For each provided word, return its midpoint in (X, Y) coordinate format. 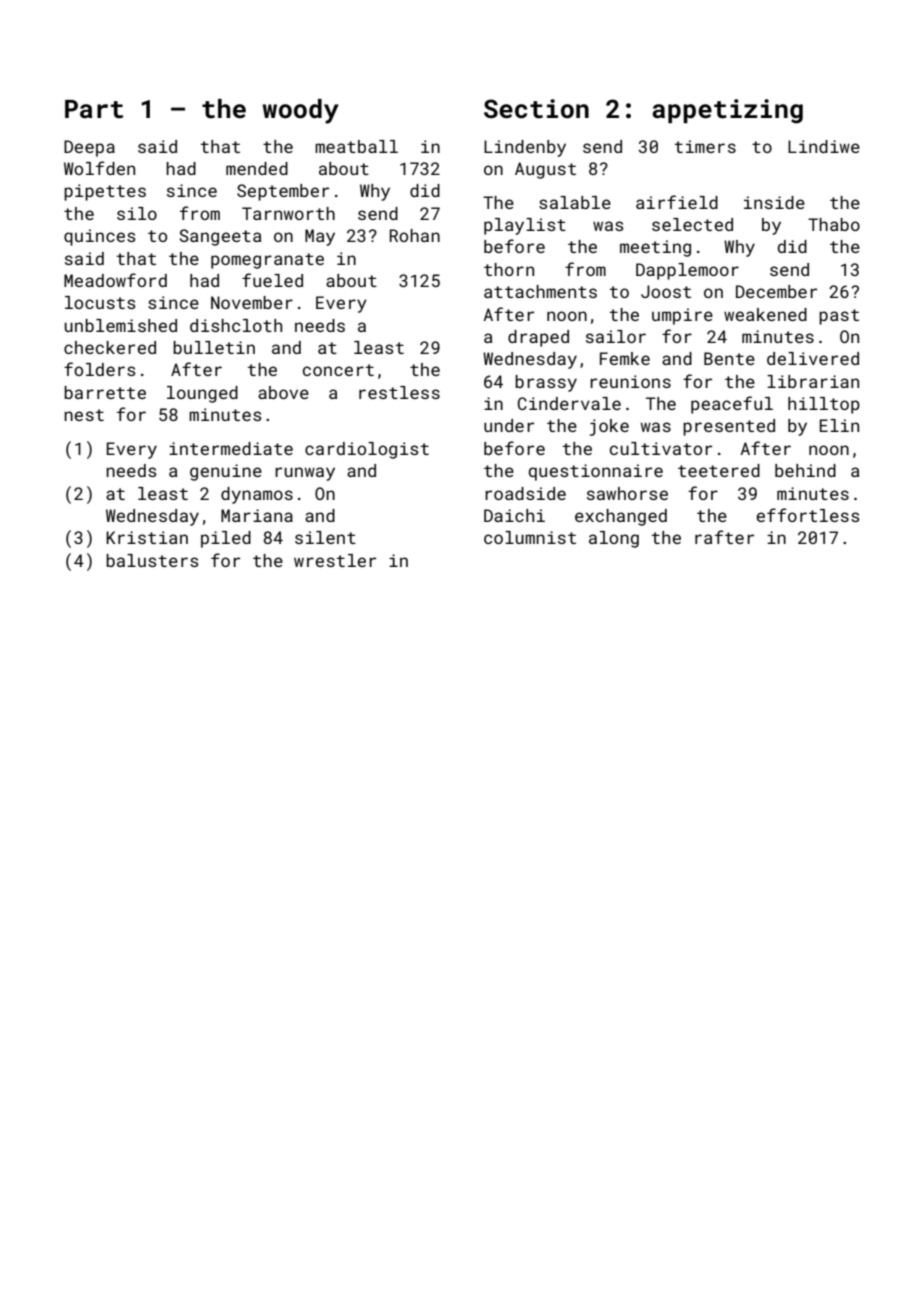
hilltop (824, 405)
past (839, 317)
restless (399, 392)
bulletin (214, 347)
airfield (677, 202)
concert (338, 370)
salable (575, 202)
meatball (356, 146)
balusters (152, 560)
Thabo (834, 224)
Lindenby (525, 148)
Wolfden (99, 168)
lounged (202, 394)
